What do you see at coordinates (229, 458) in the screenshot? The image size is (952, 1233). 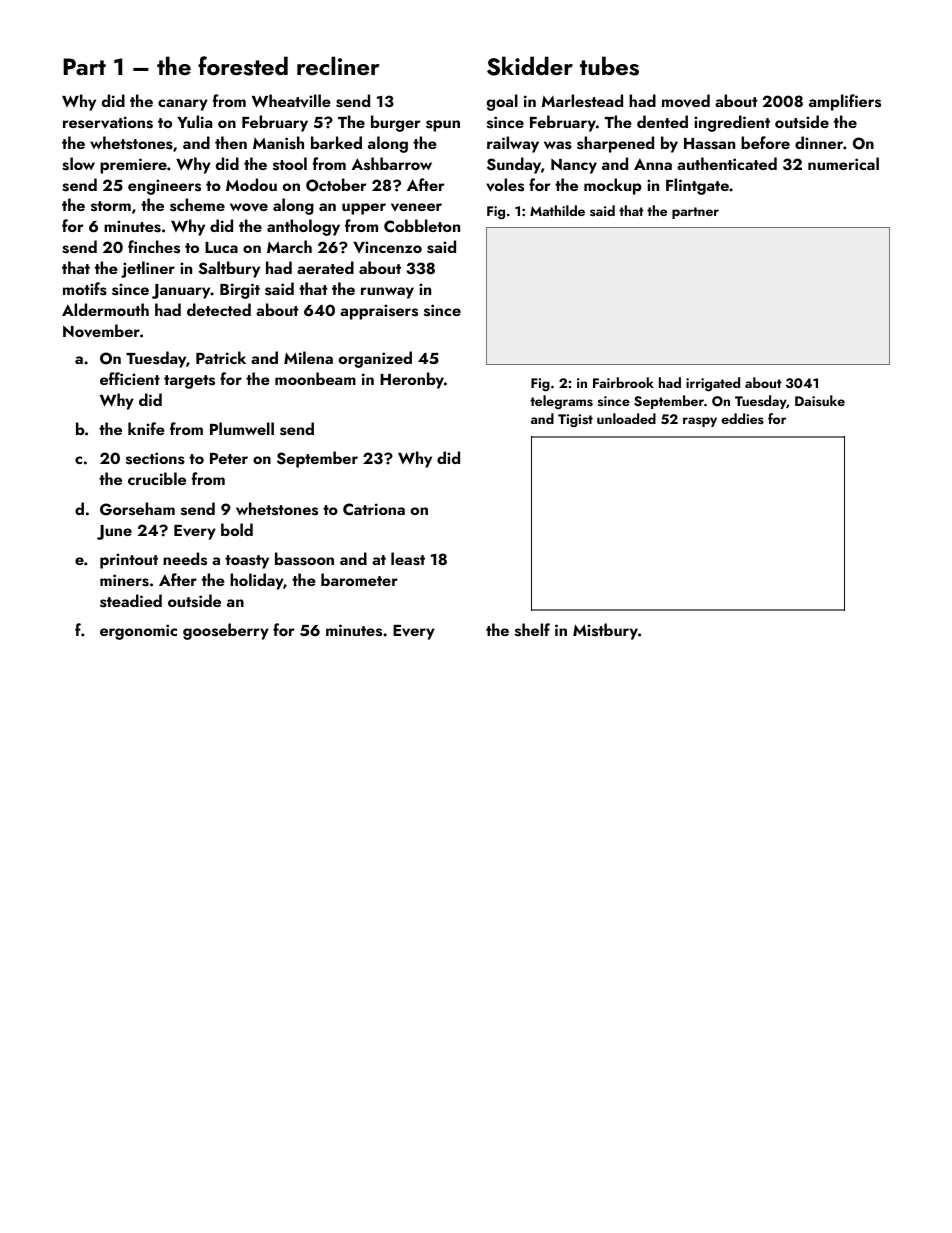 I see `Peter` at bounding box center [229, 458].
